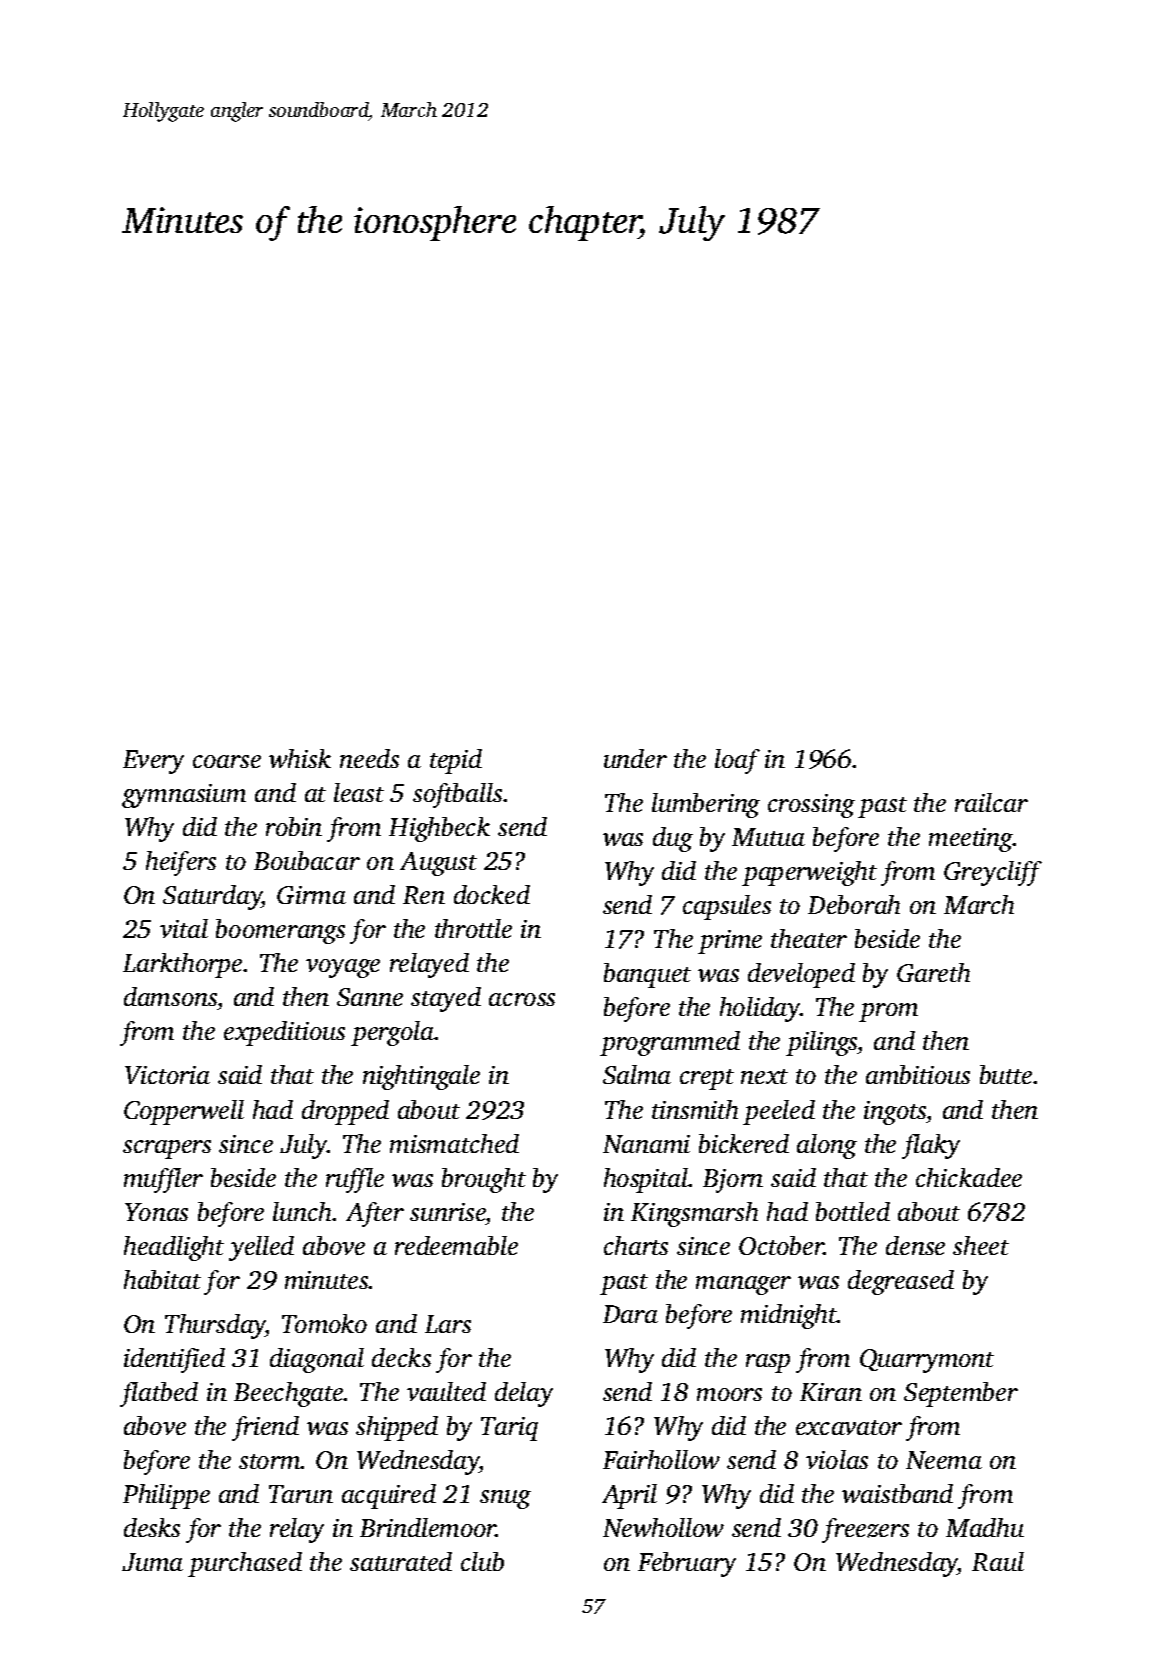 The width and height of the screenshot is (1165, 1654). Describe the element at coordinates (184, 928) in the screenshot. I see `vital` at that location.
